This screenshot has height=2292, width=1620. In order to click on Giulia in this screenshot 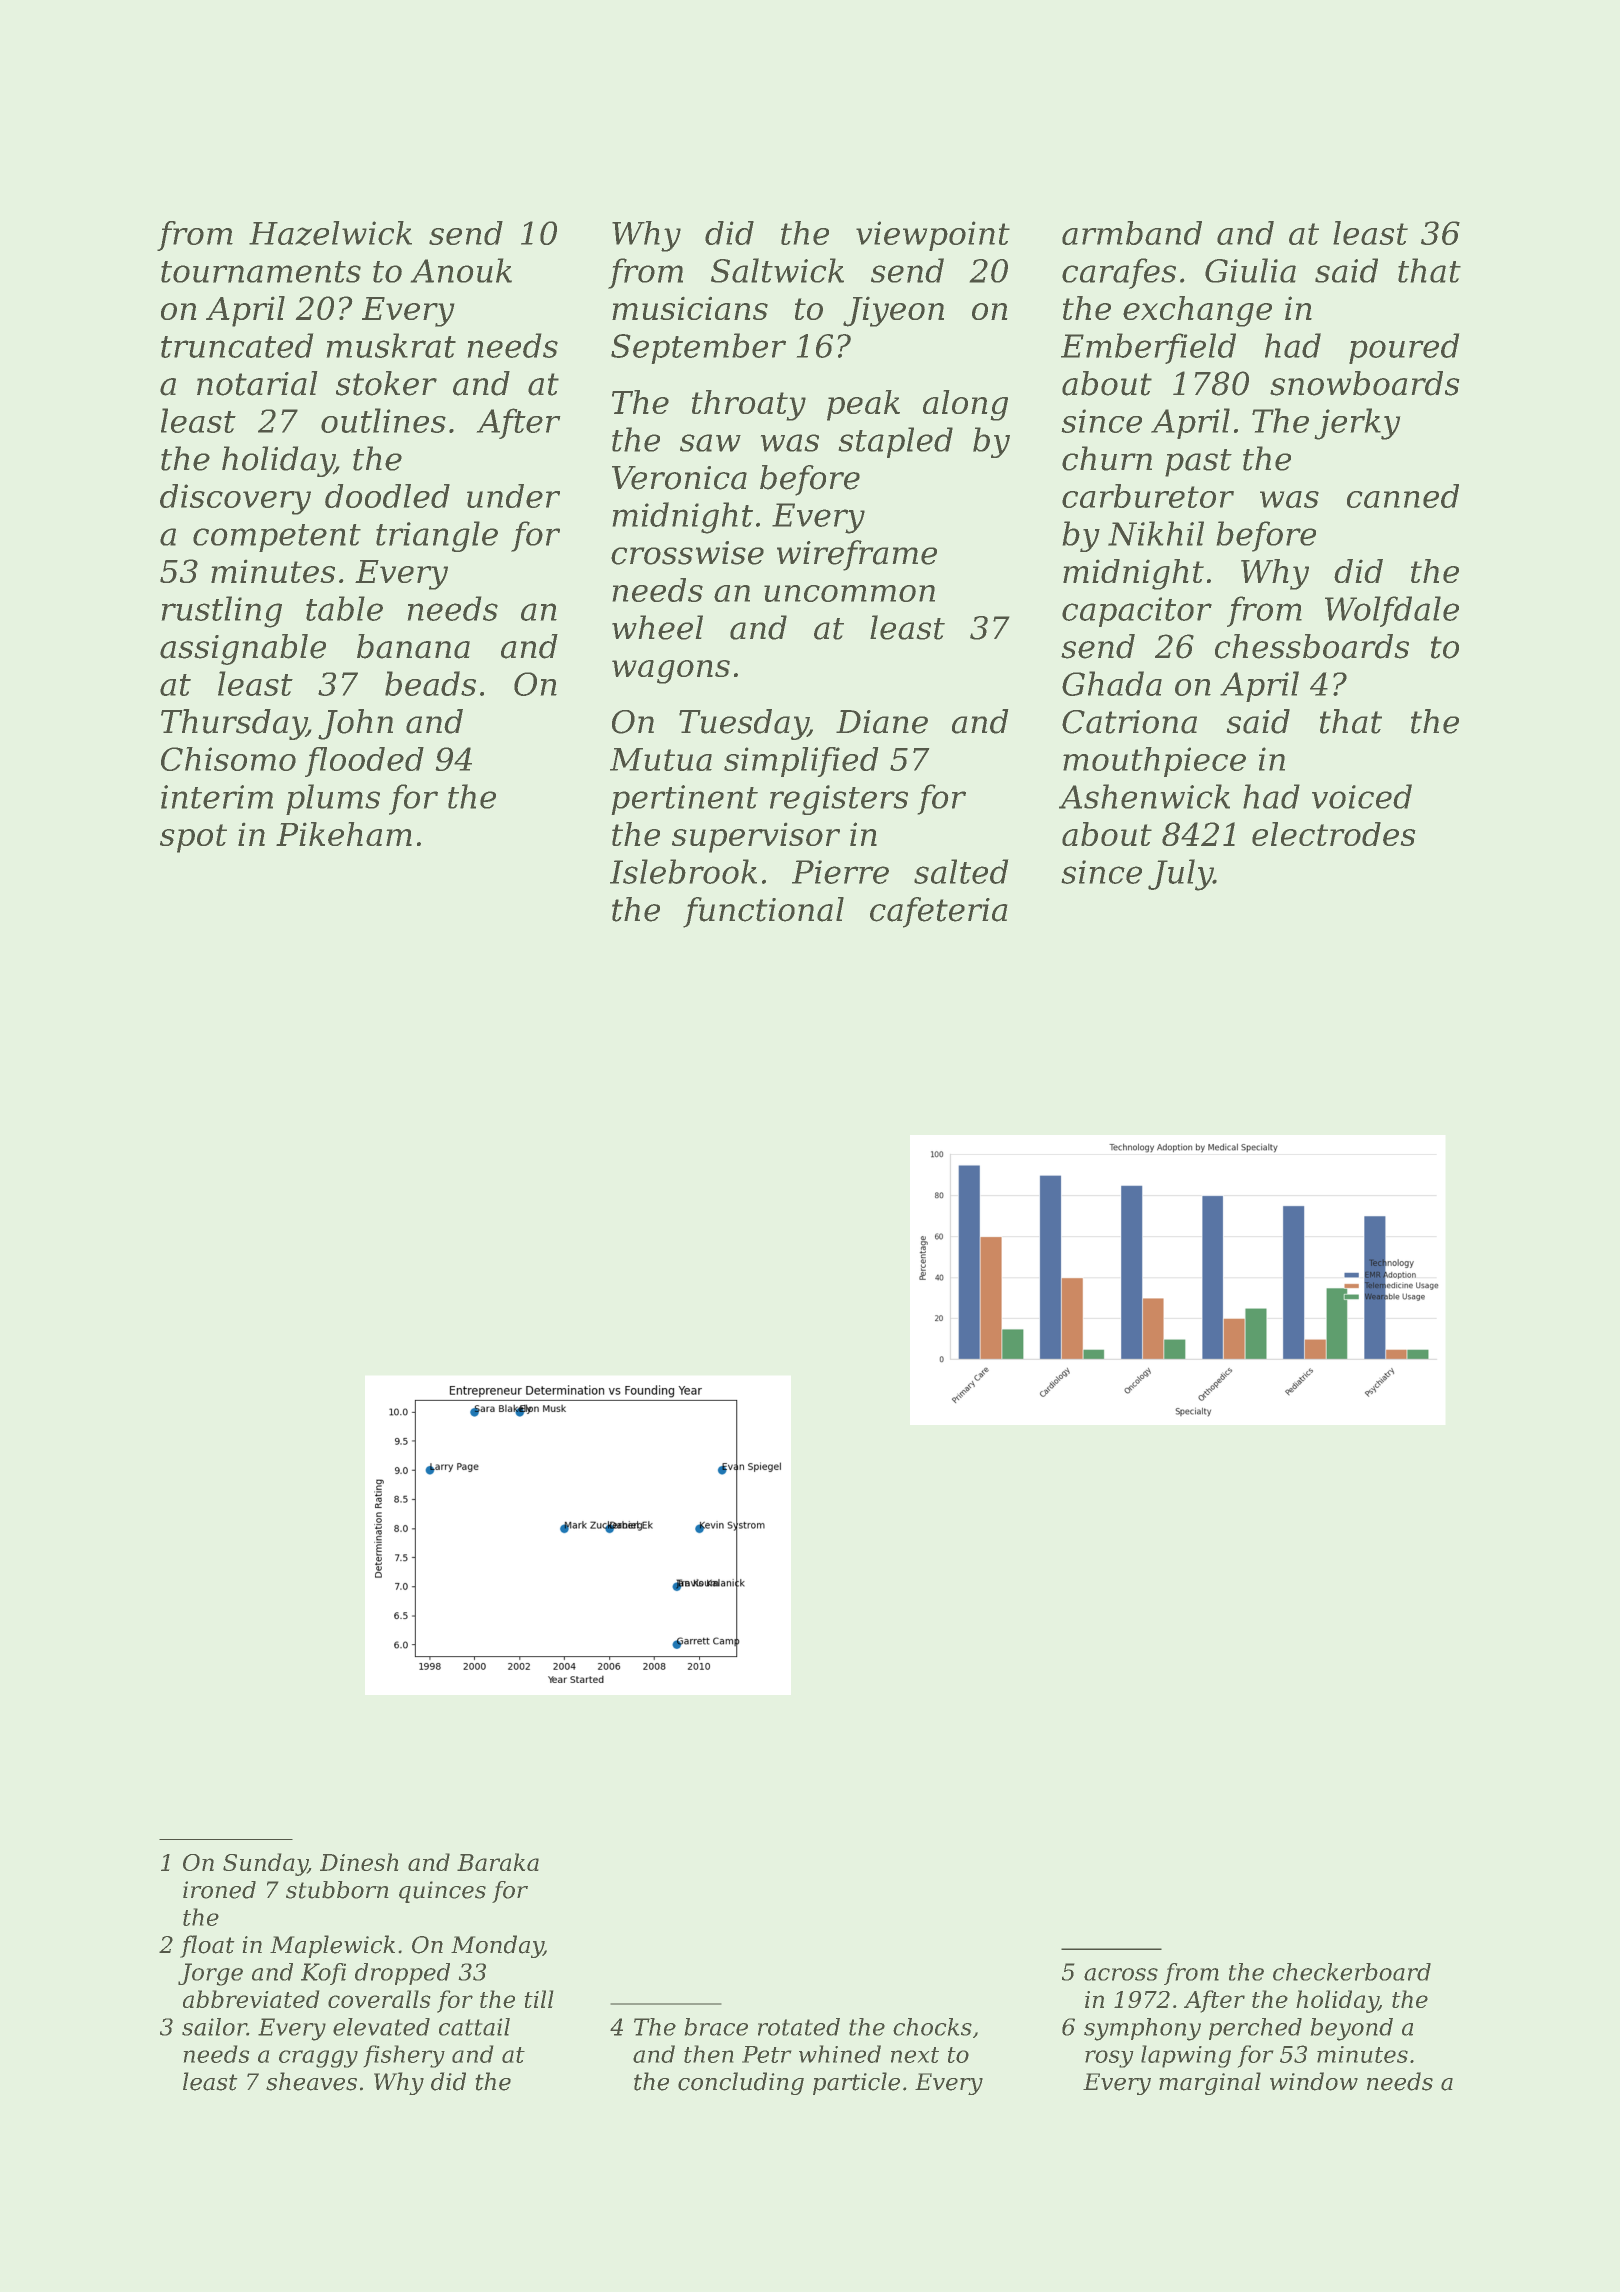, I will do `click(1250, 270)`.
